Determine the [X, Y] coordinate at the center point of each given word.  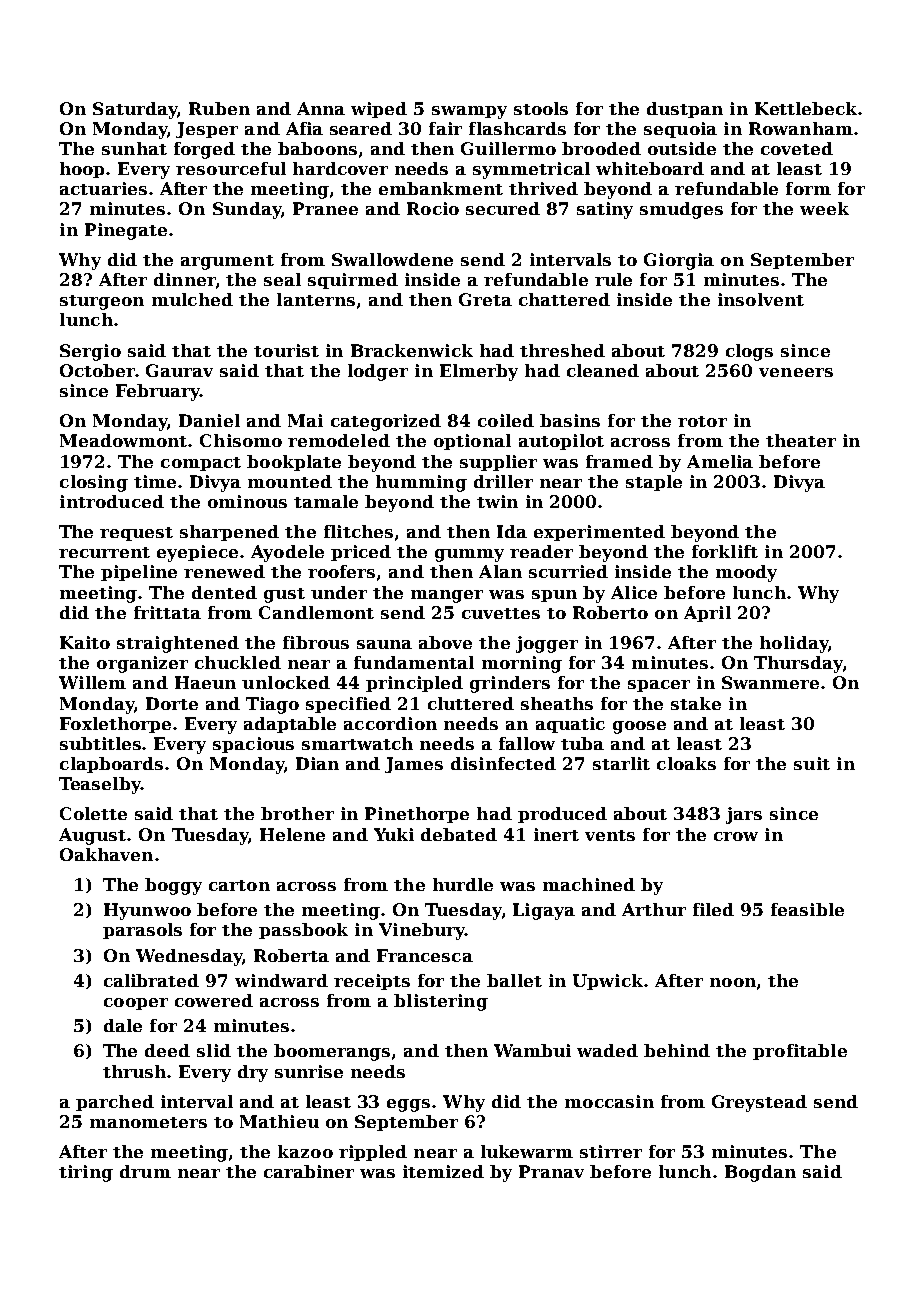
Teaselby [100, 785]
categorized [386, 422]
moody [746, 573]
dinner [184, 279]
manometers [148, 1122]
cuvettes [501, 613]
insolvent [761, 299]
